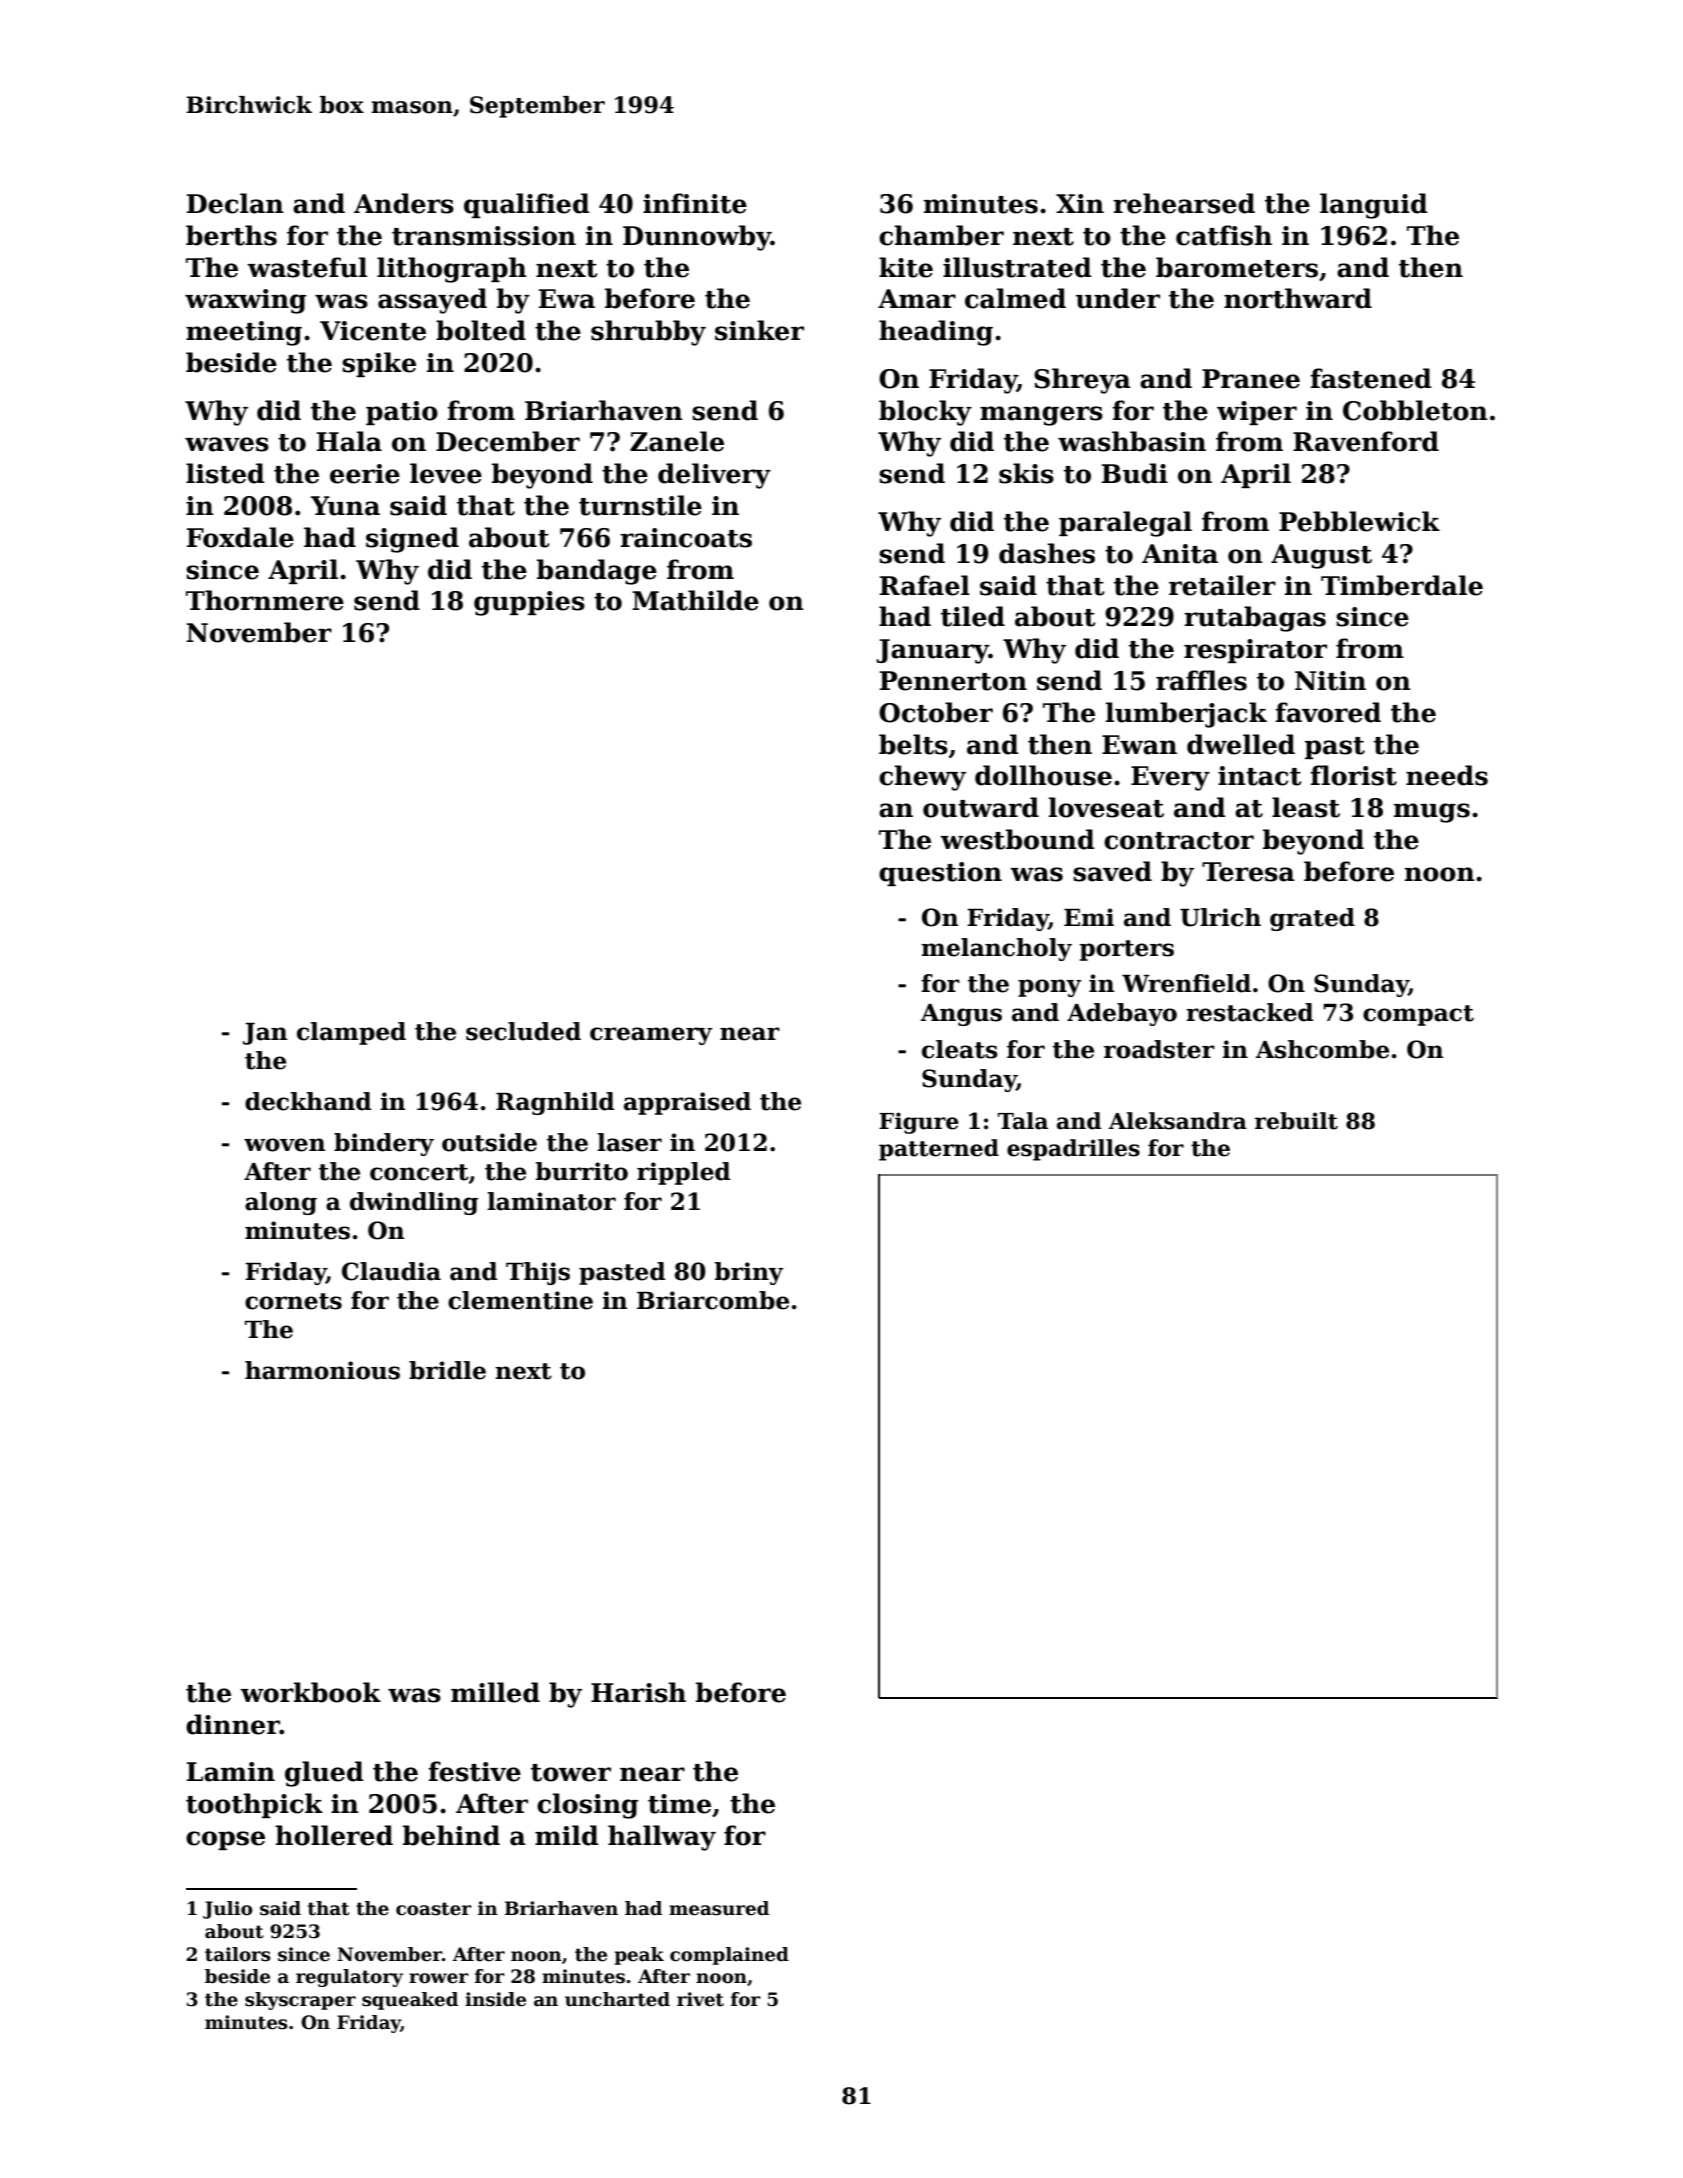  What do you see at coordinates (1418, 1015) in the image?
I see `compact` at bounding box center [1418, 1015].
